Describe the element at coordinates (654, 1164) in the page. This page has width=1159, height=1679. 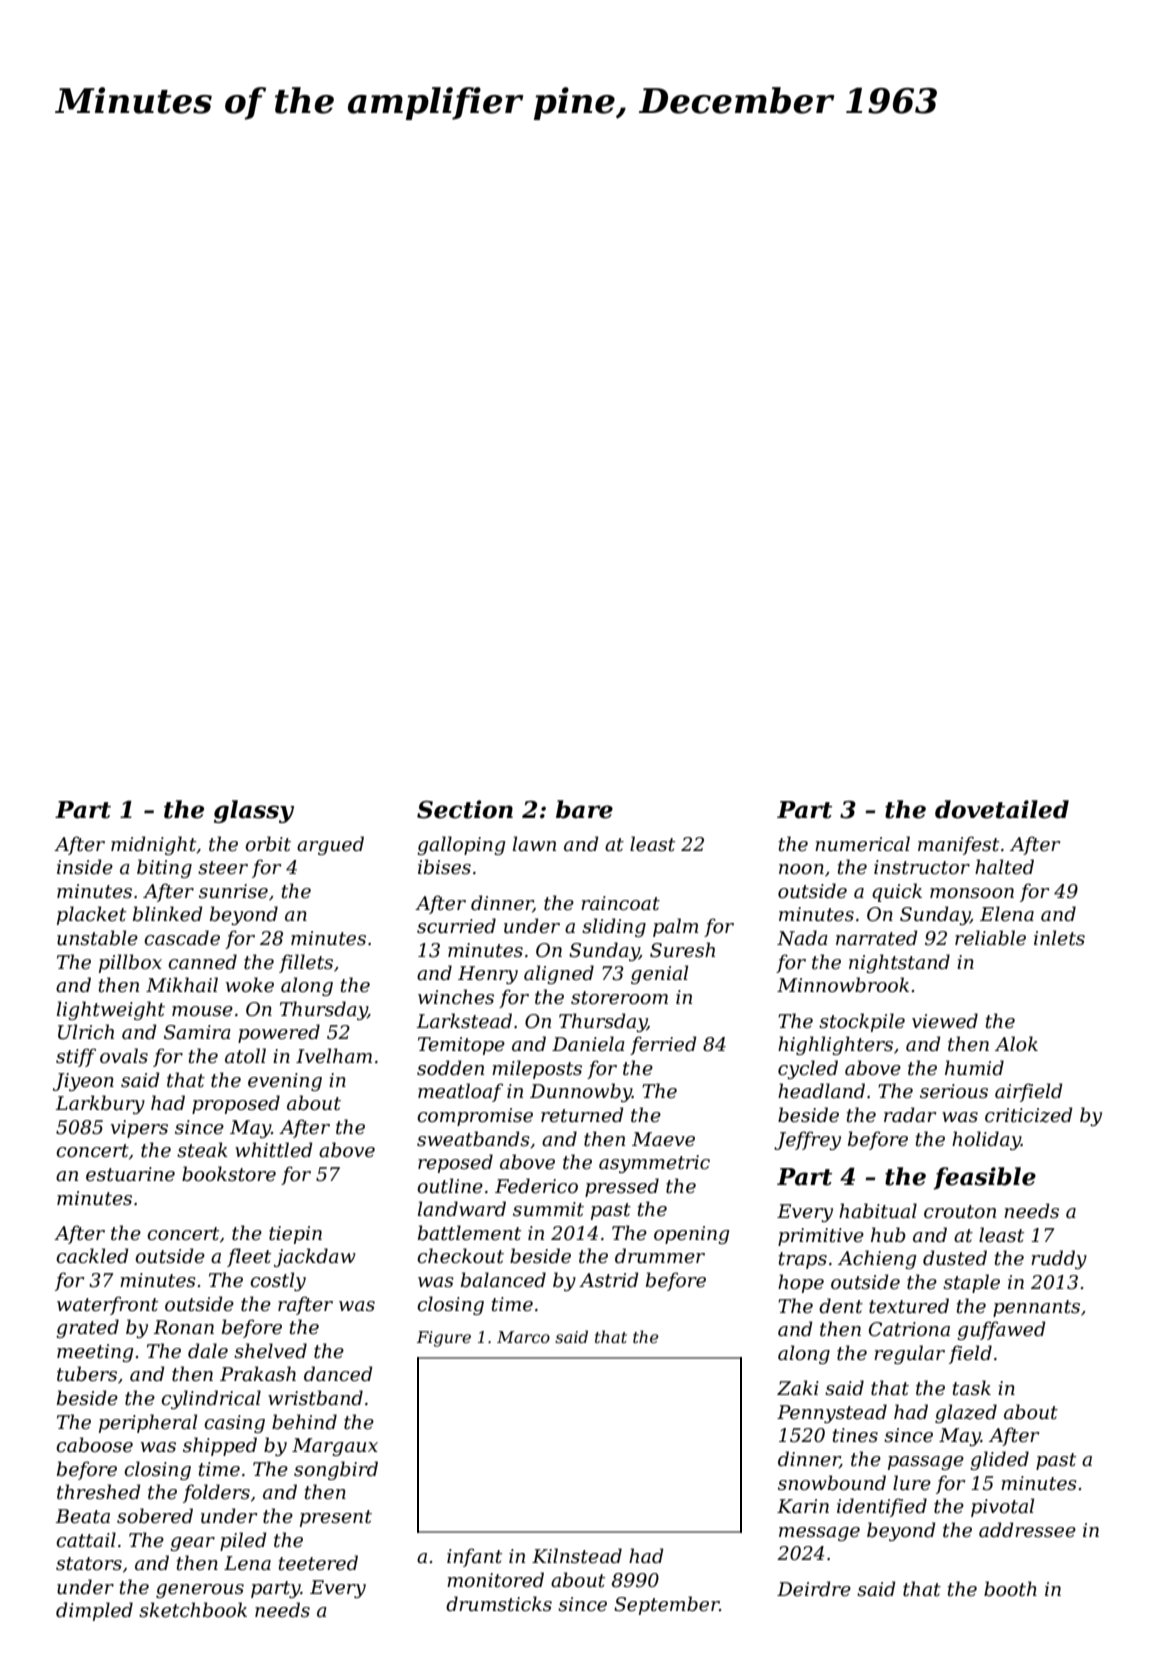
I see `asymmetric` at that location.
